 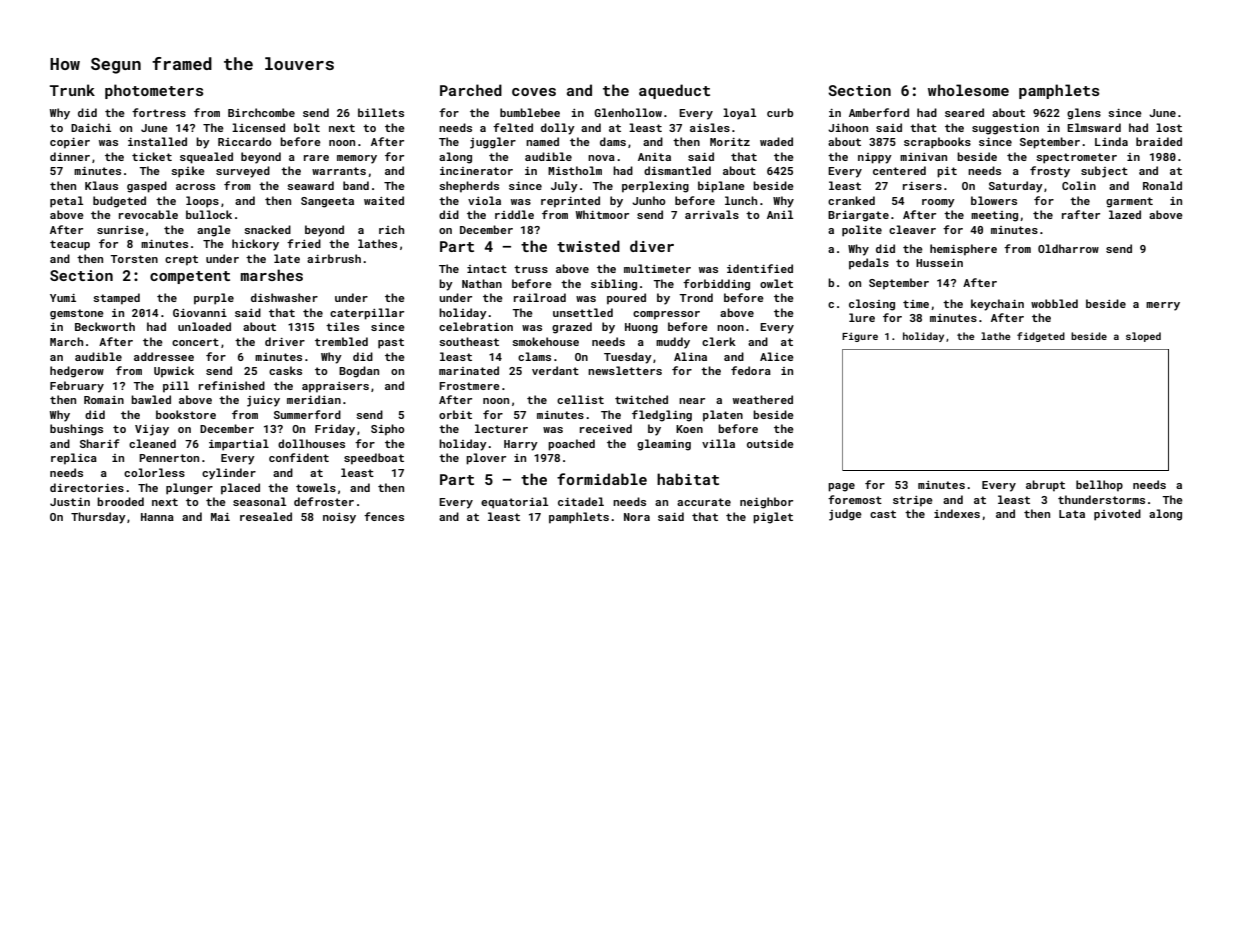 I want to click on waded, so click(x=776, y=141).
